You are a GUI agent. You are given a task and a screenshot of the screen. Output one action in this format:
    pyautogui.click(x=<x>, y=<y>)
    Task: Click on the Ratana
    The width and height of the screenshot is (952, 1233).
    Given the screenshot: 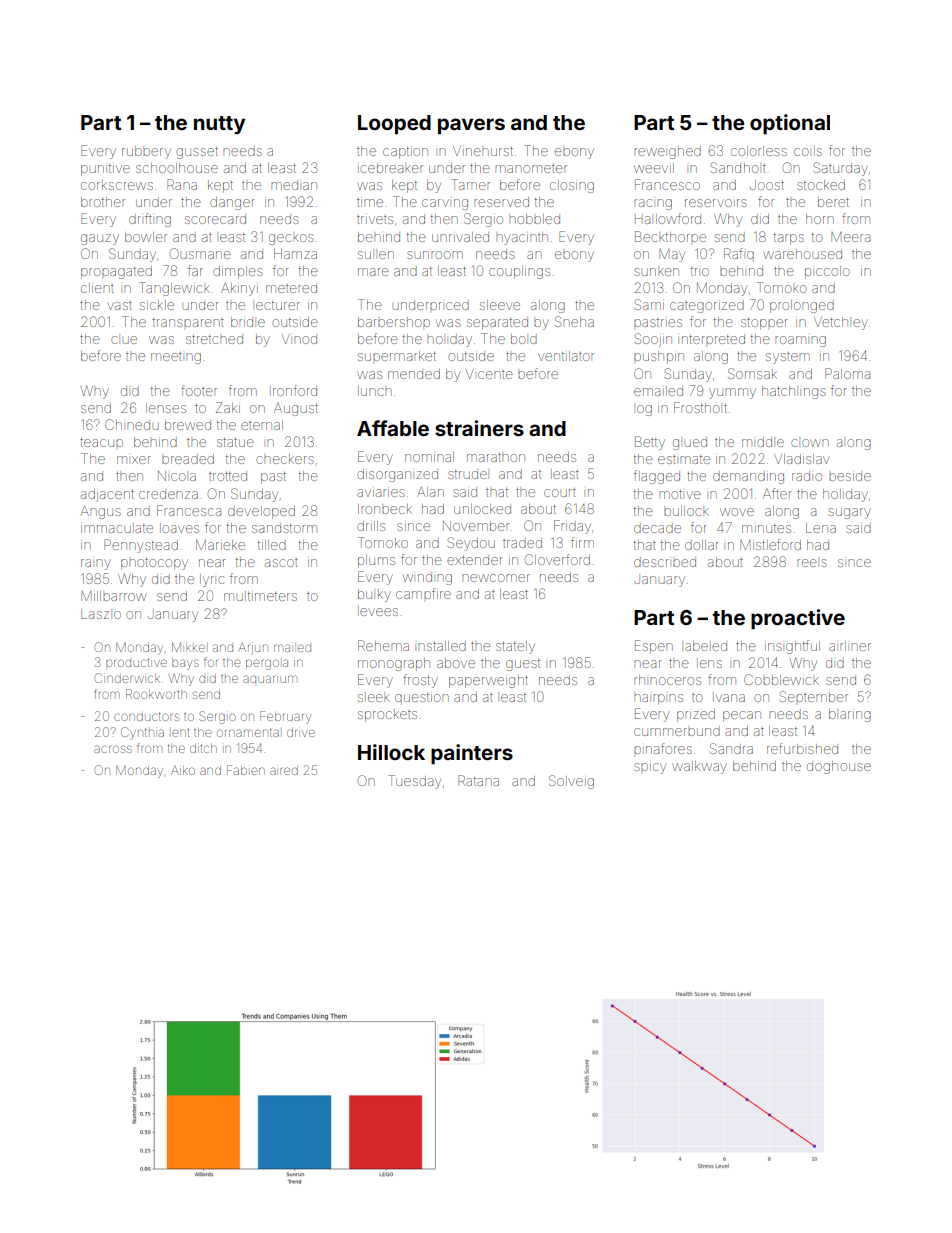 What is the action you would take?
    pyautogui.click(x=478, y=780)
